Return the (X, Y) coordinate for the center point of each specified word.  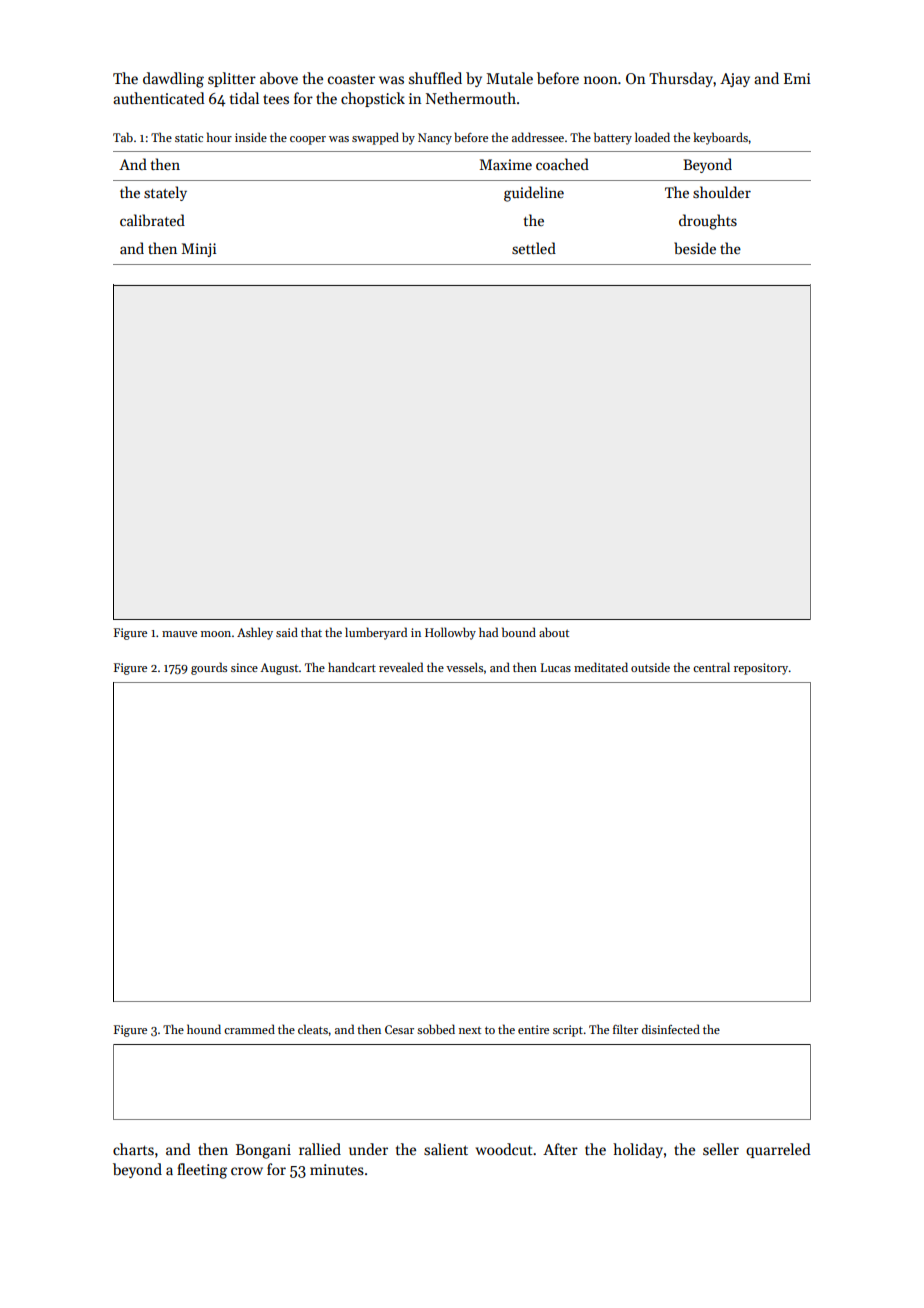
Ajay (735, 80)
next (470, 1030)
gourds (209, 668)
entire (533, 1029)
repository (761, 669)
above (279, 78)
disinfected (671, 1029)
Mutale (509, 78)
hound (204, 1029)
